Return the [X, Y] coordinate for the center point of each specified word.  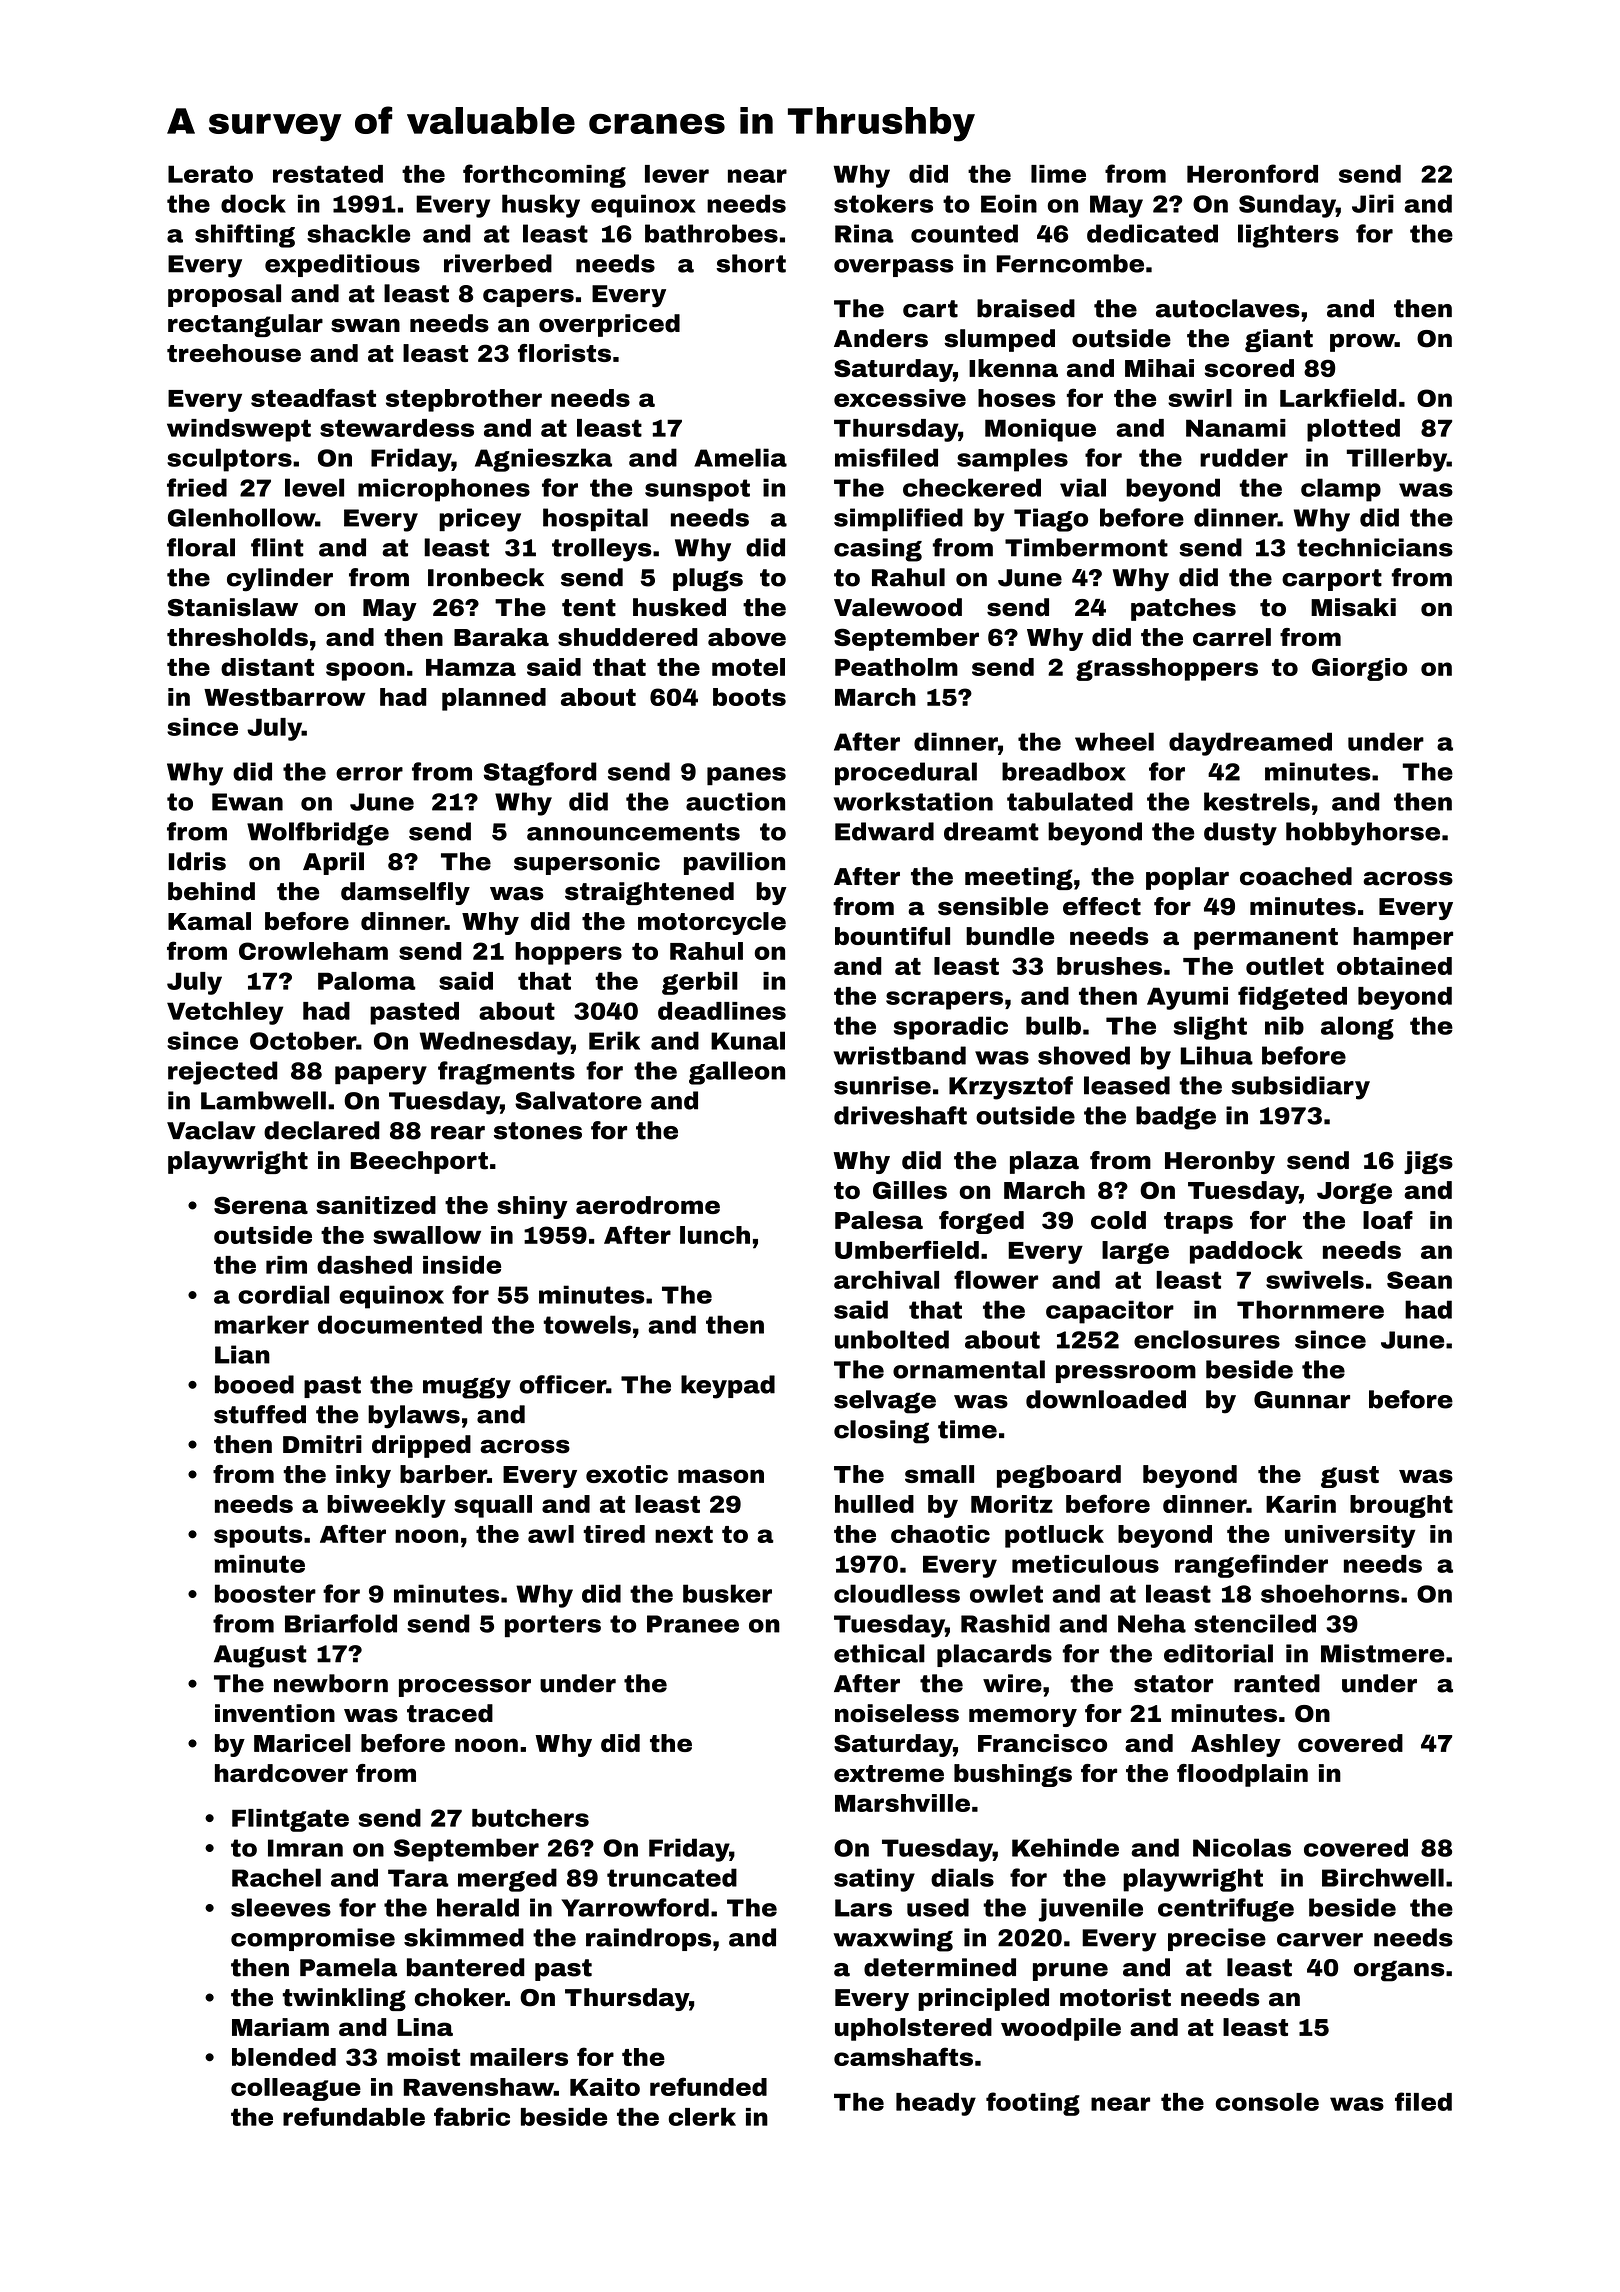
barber [443, 1474]
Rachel [276, 1877]
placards [994, 1655]
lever [677, 174]
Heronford [1252, 173]
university [1350, 1536]
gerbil [700, 983]
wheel [1114, 741]
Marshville [902, 1803]
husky [541, 206]
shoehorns [1330, 1593]
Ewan [247, 802]
